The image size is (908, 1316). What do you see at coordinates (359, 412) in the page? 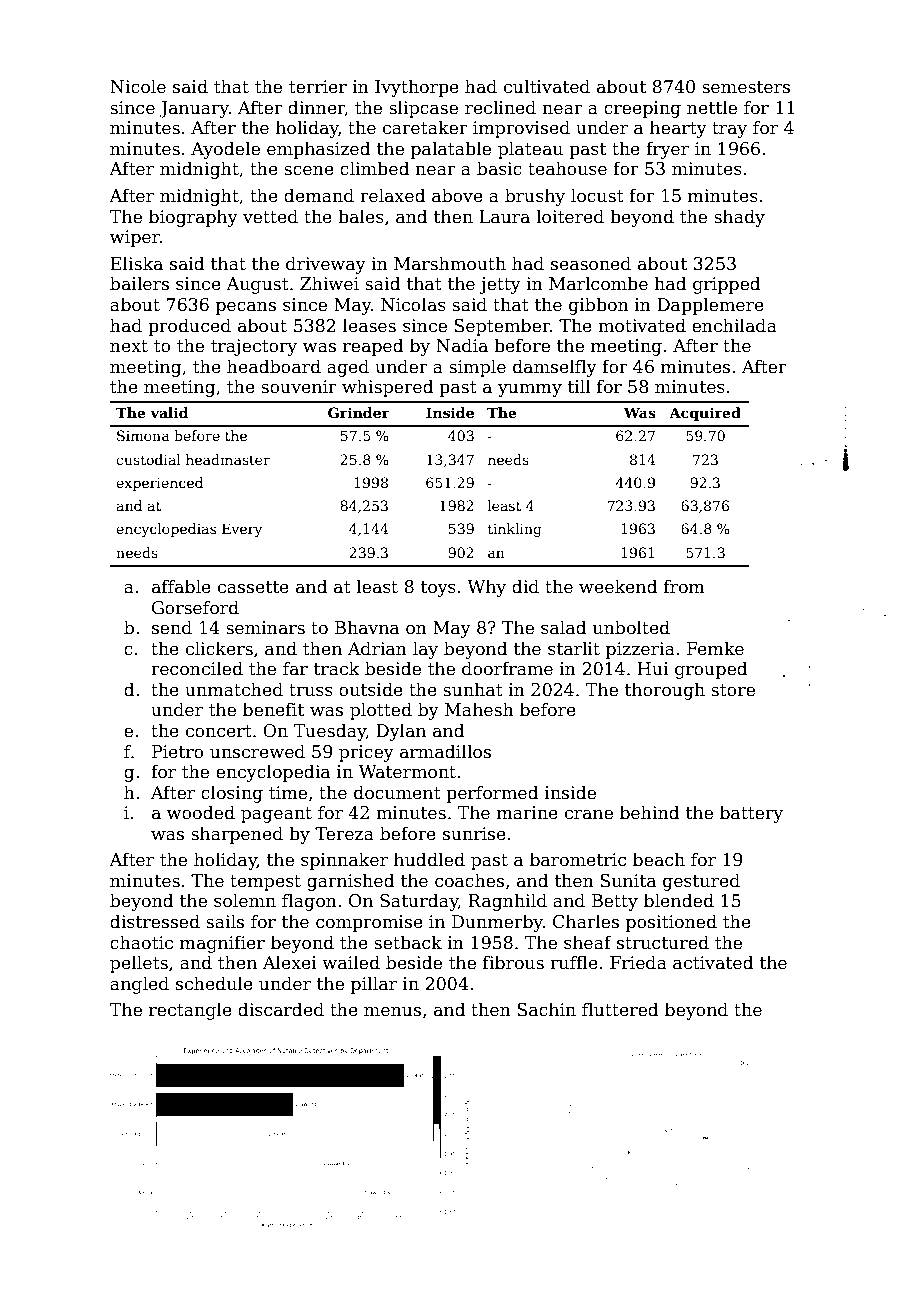
I see `Grinder` at bounding box center [359, 412].
